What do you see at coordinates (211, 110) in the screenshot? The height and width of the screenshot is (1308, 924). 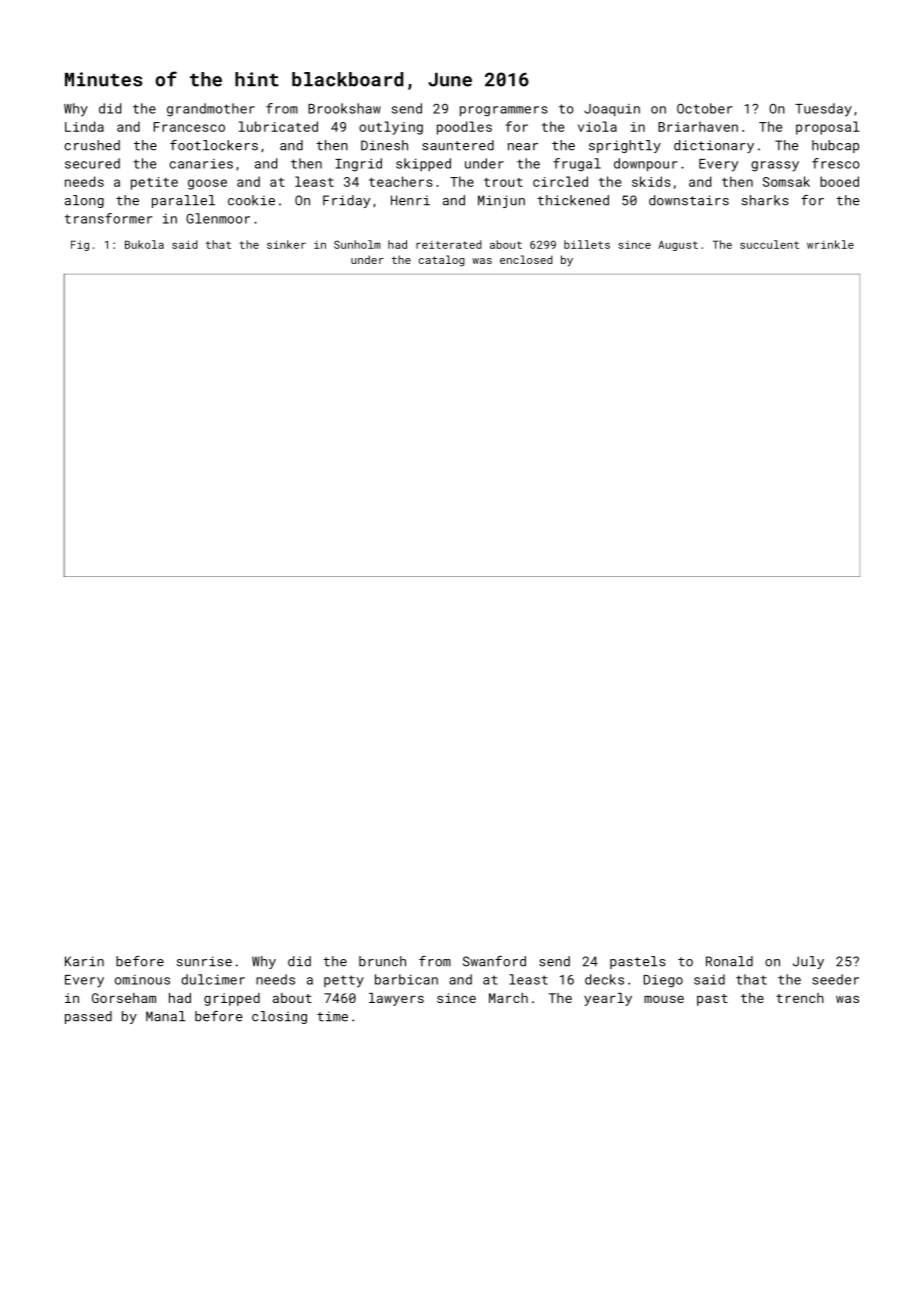 I see `grandmother` at bounding box center [211, 110].
